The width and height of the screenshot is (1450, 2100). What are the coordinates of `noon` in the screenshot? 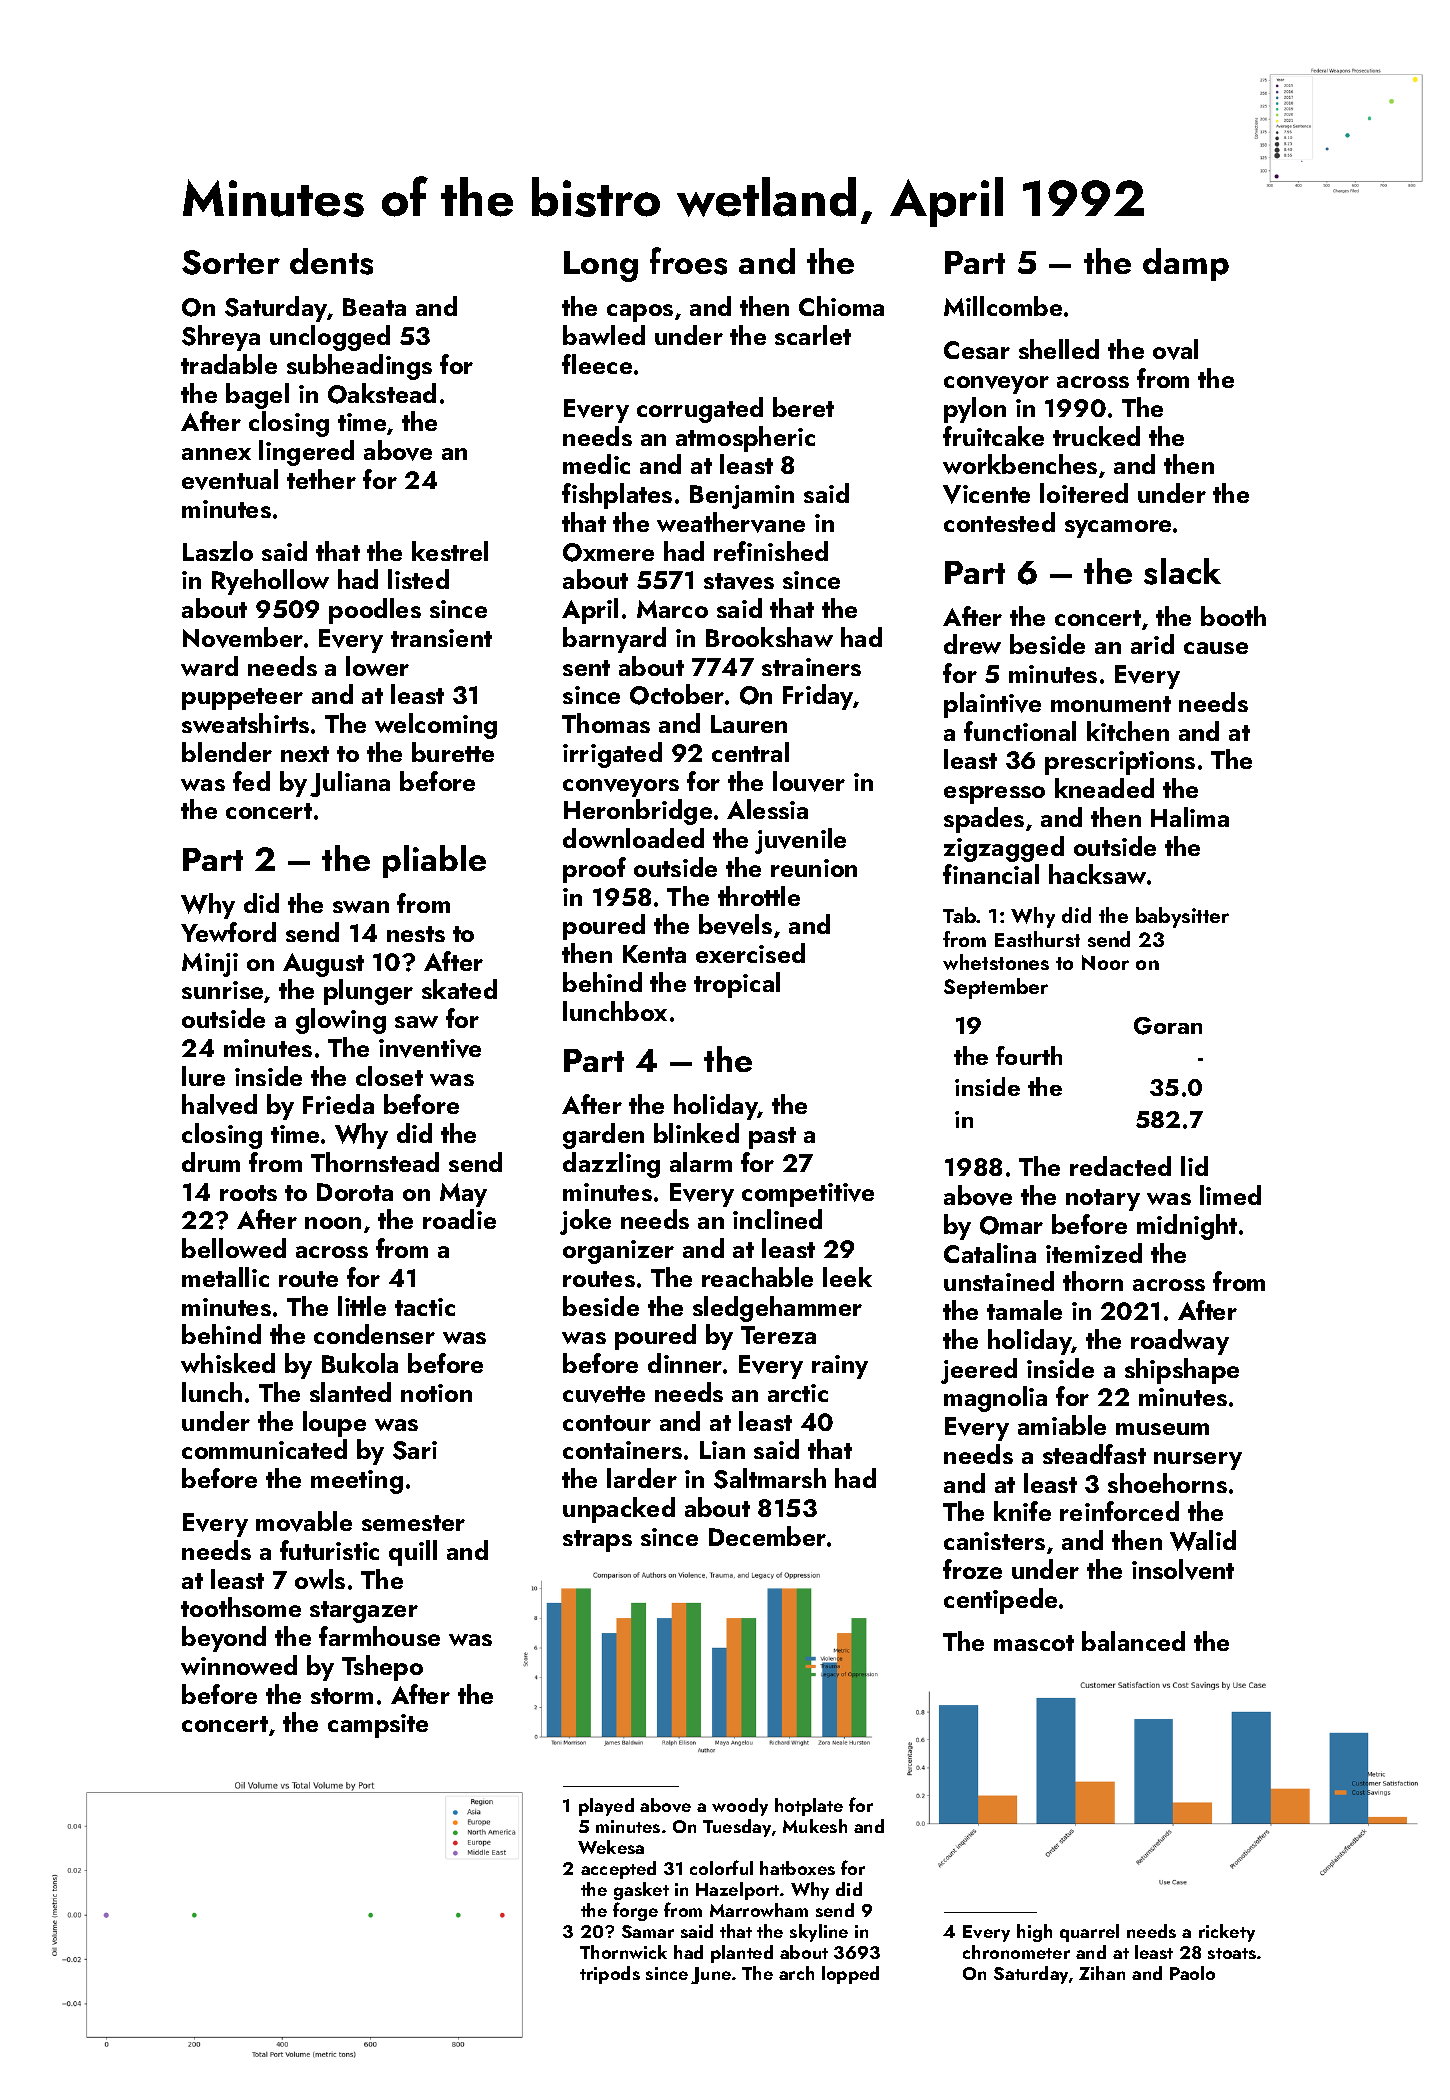 It's located at (333, 1223).
